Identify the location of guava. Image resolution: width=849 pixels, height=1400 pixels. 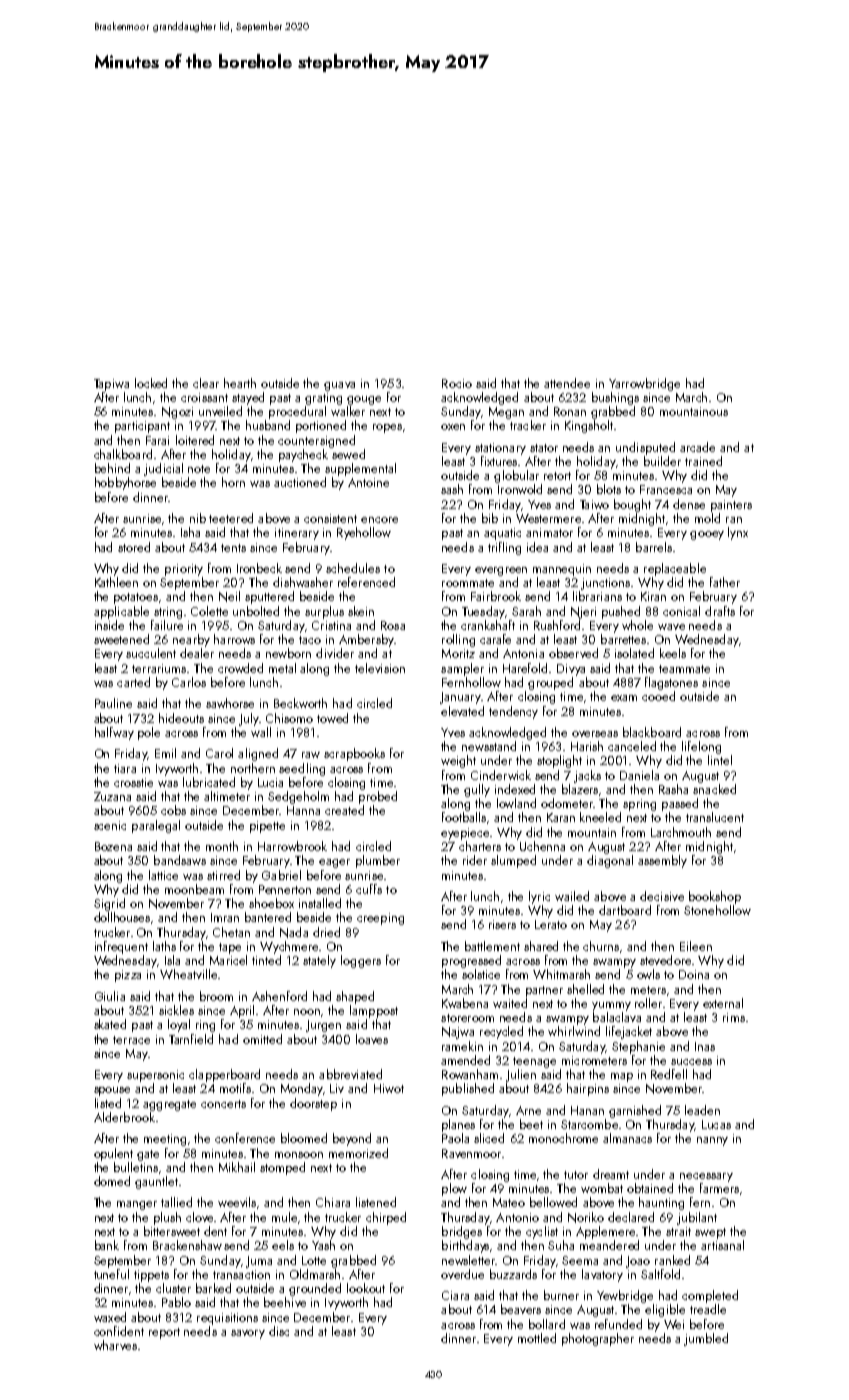
(339, 386).
